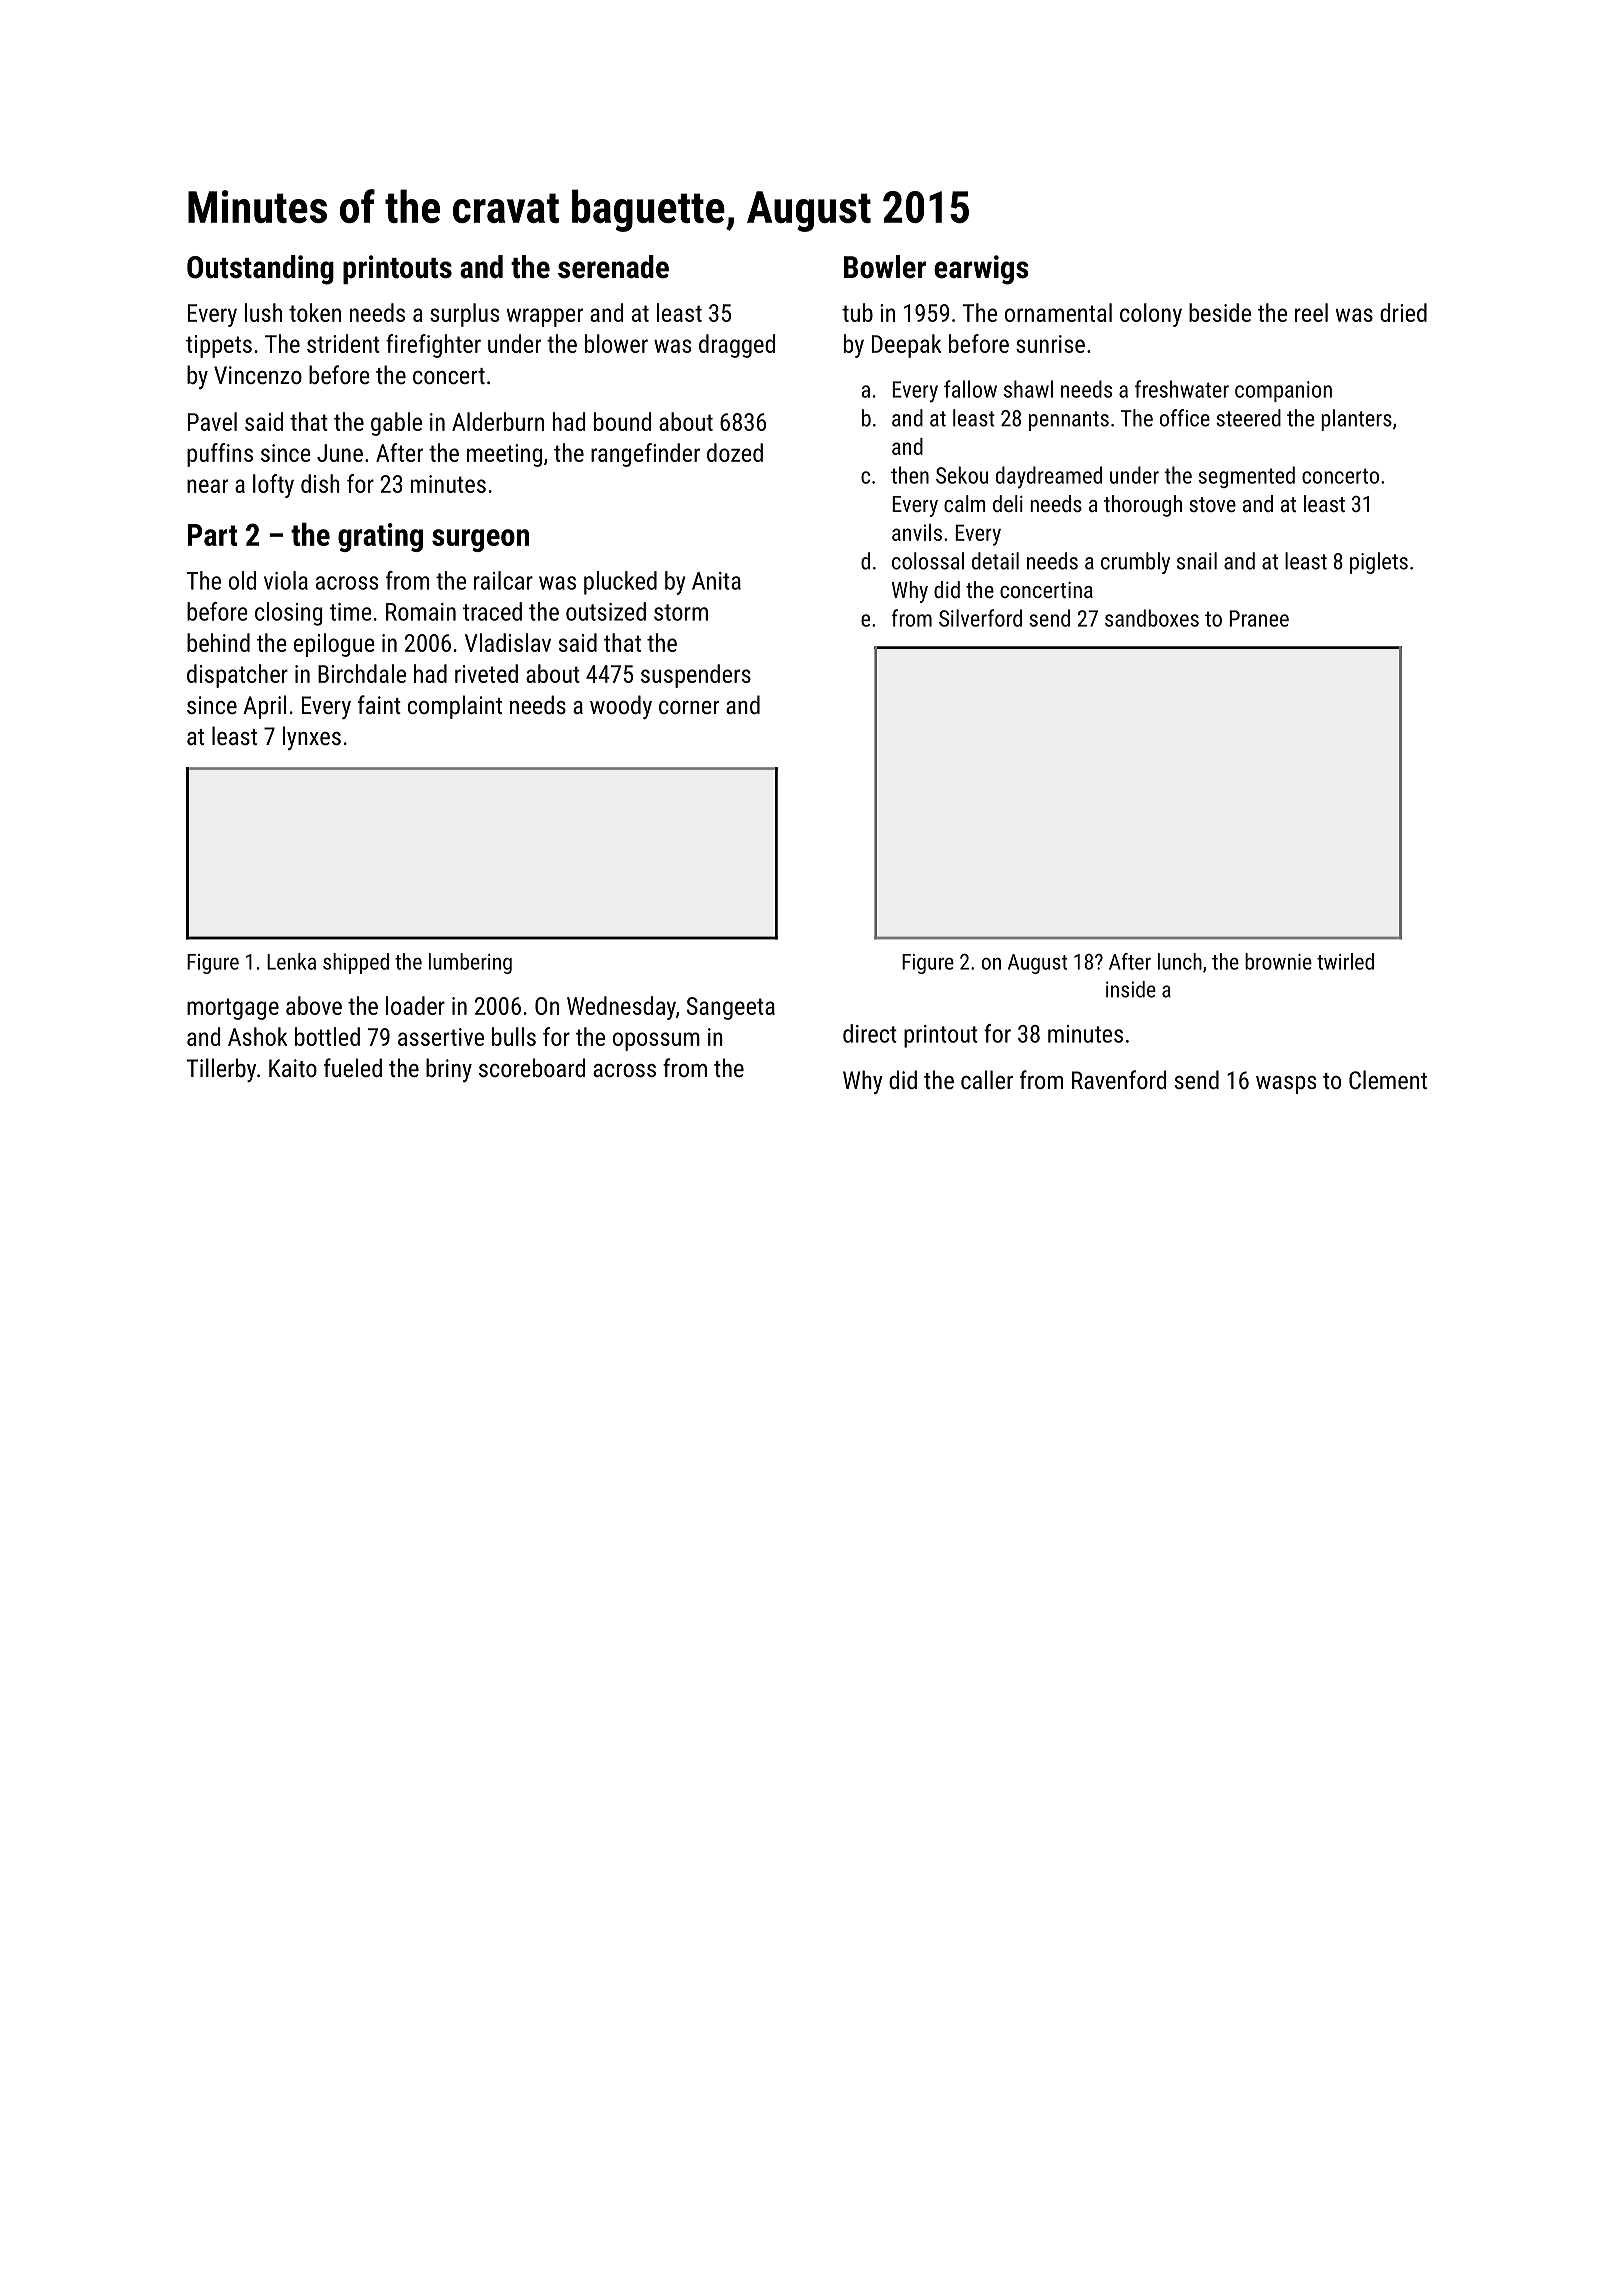 The height and width of the screenshot is (2292, 1620). I want to click on faint, so click(379, 704).
